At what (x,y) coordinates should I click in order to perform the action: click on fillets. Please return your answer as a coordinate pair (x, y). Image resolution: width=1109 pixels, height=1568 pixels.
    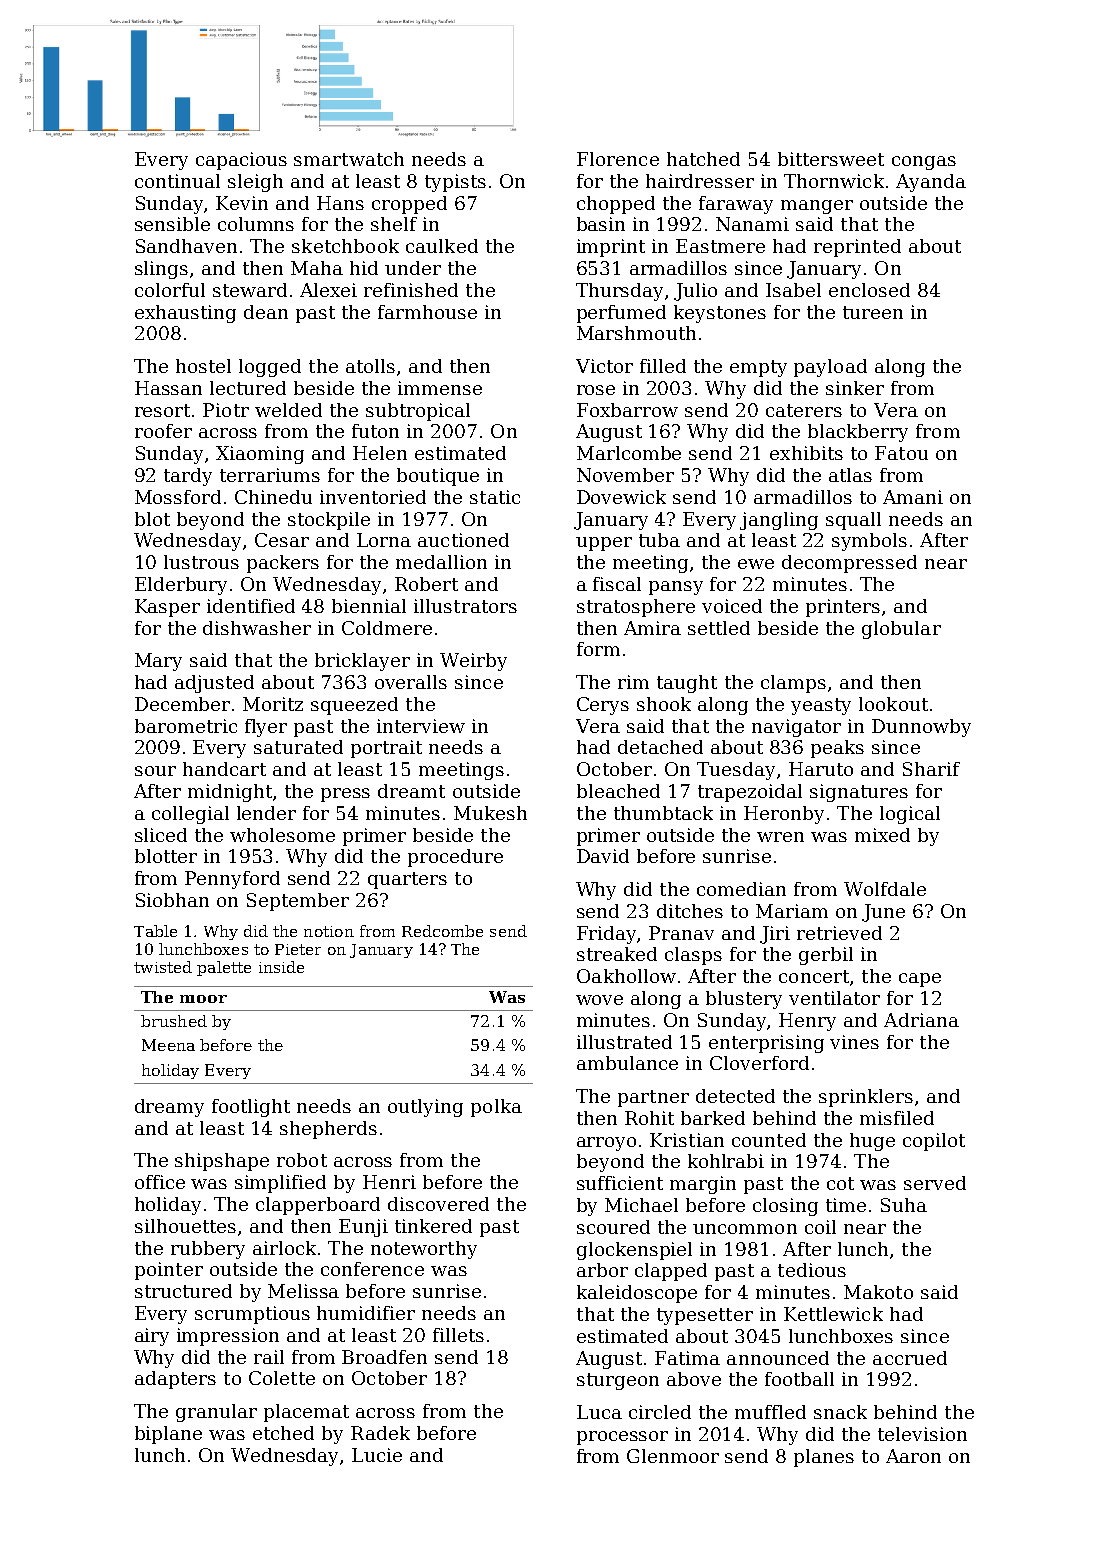
    Looking at the image, I should click on (458, 1335).
